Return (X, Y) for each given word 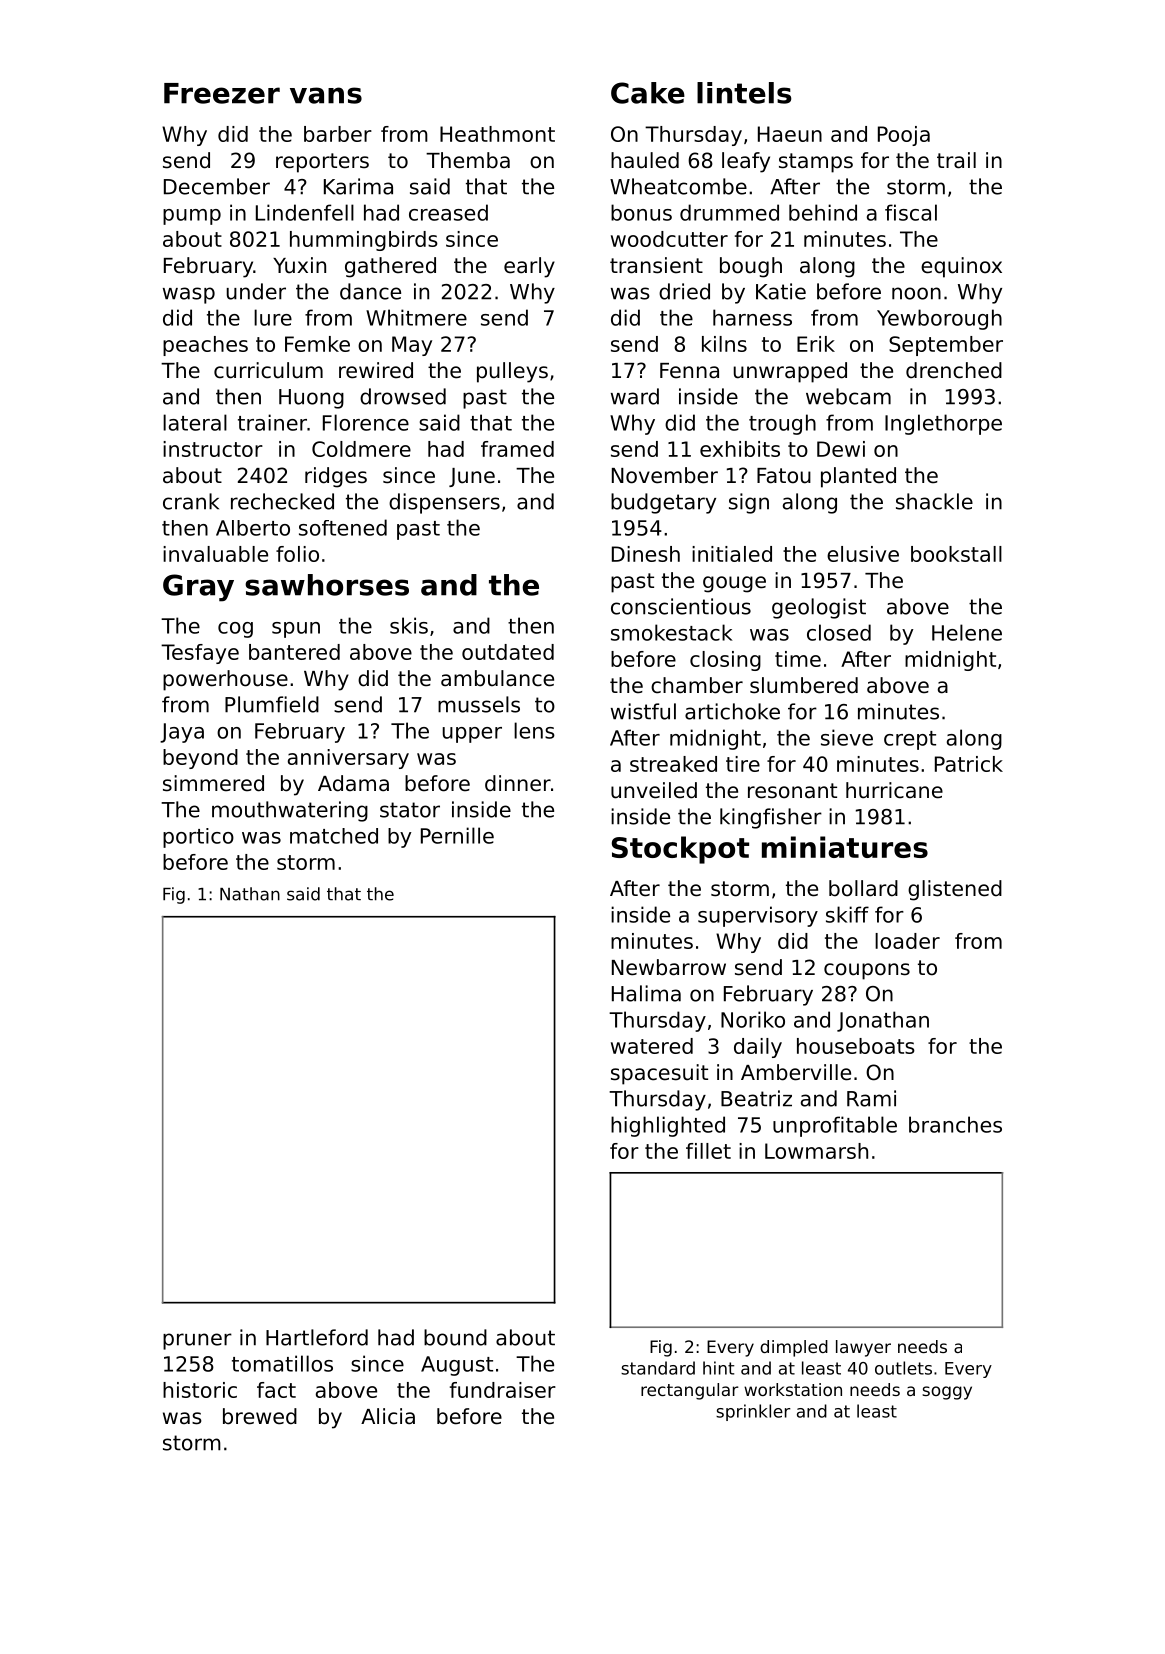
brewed (260, 1416)
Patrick (969, 764)
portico (198, 838)
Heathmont (497, 134)
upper (472, 735)
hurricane (894, 790)
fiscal (911, 212)
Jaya (182, 733)
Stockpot (680, 850)
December (217, 186)
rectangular (690, 1391)
